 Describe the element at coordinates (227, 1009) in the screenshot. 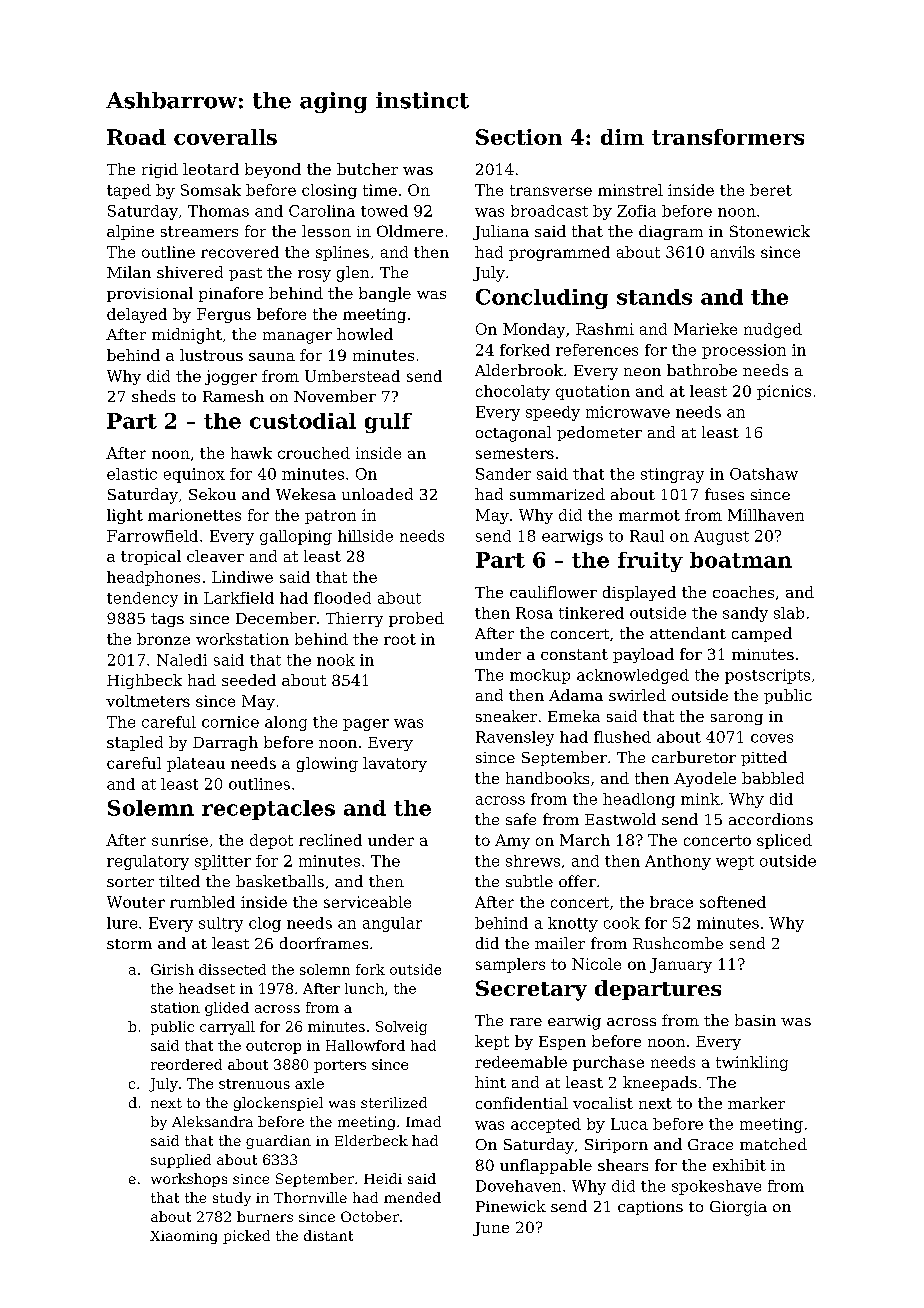

I see `glided` at that location.
